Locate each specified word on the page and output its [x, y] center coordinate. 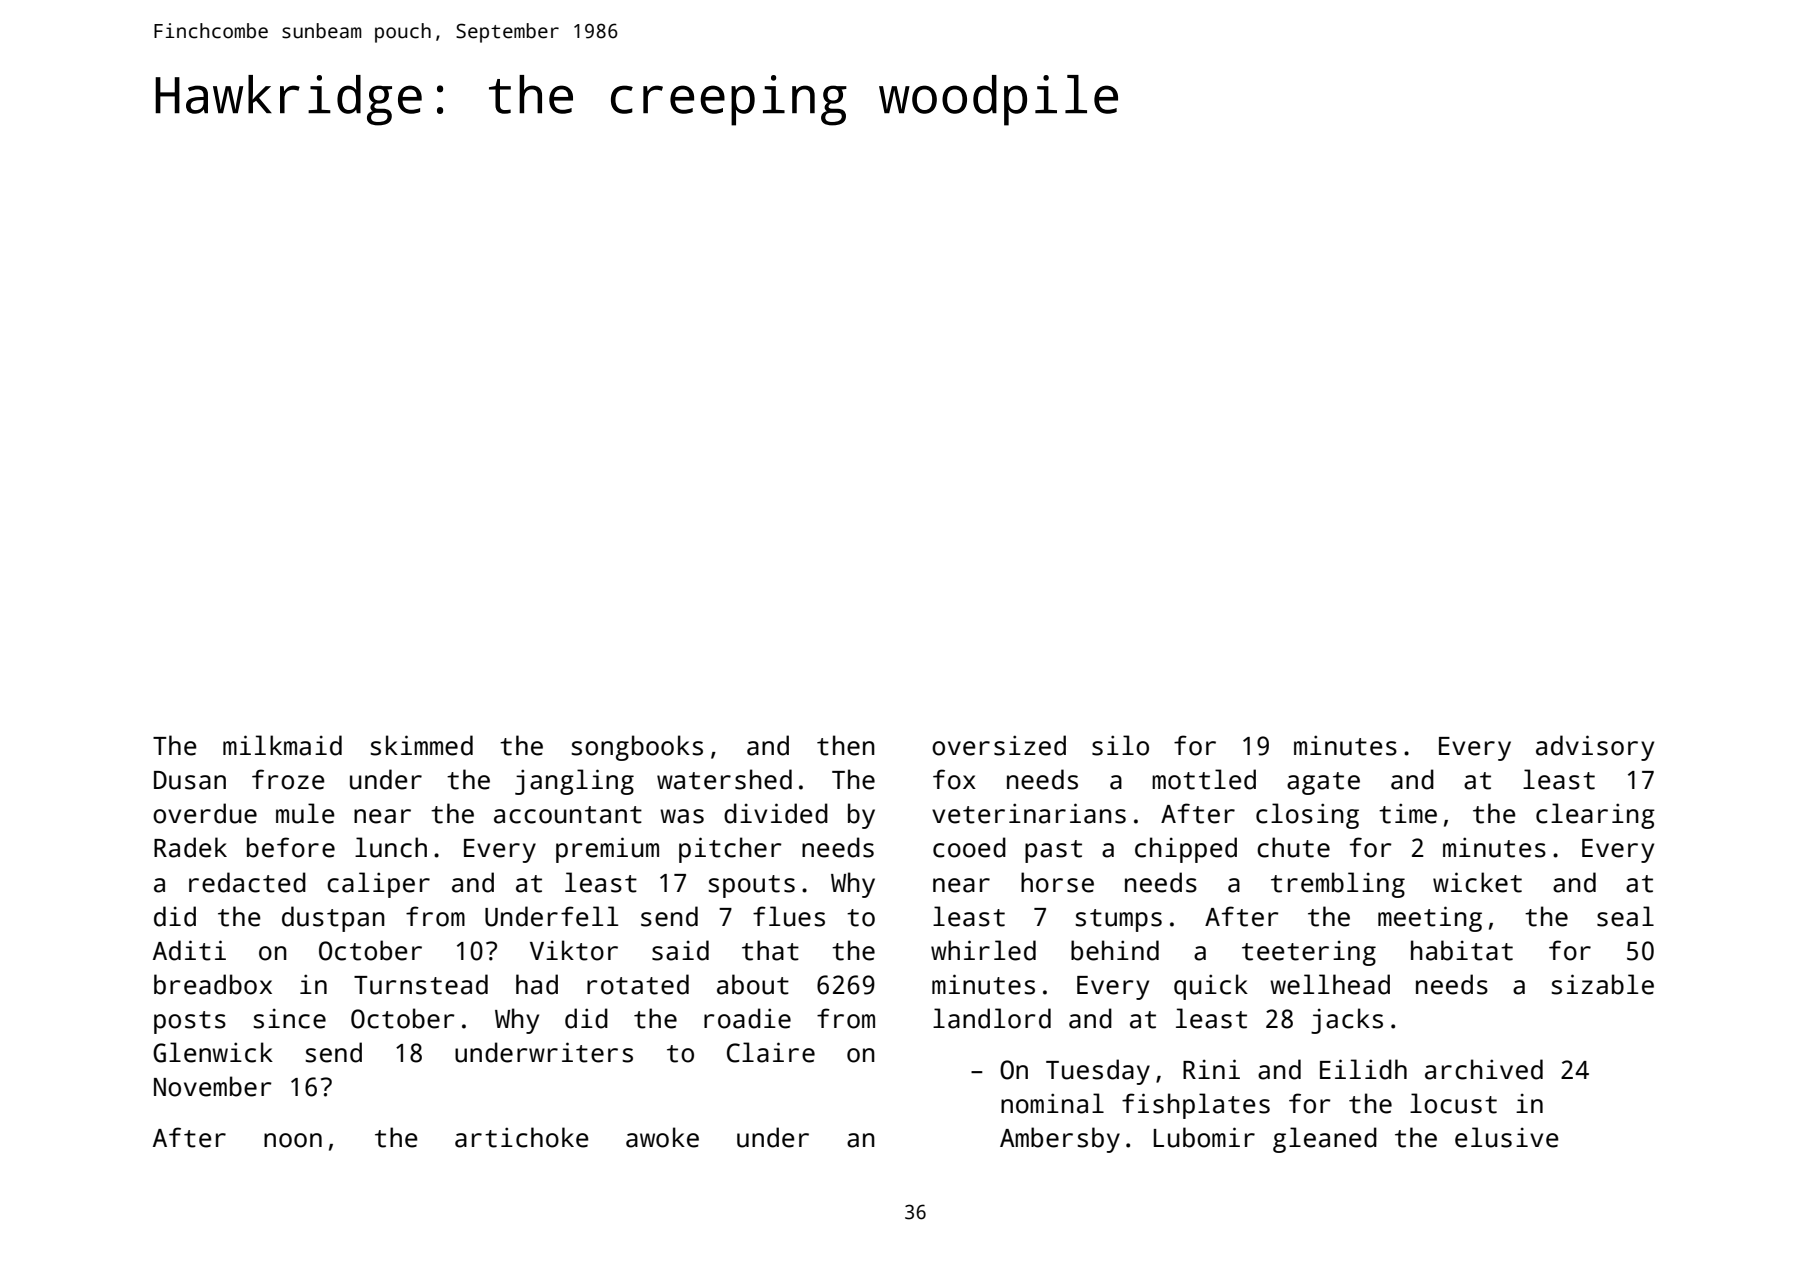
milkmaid [282, 745]
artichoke [522, 1137]
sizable [1602, 984]
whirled [983, 950]
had [537, 984]
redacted [247, 882]
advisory [1595, 748]
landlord [992, 1018]
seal [1625, 916]
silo [1120, 745]
